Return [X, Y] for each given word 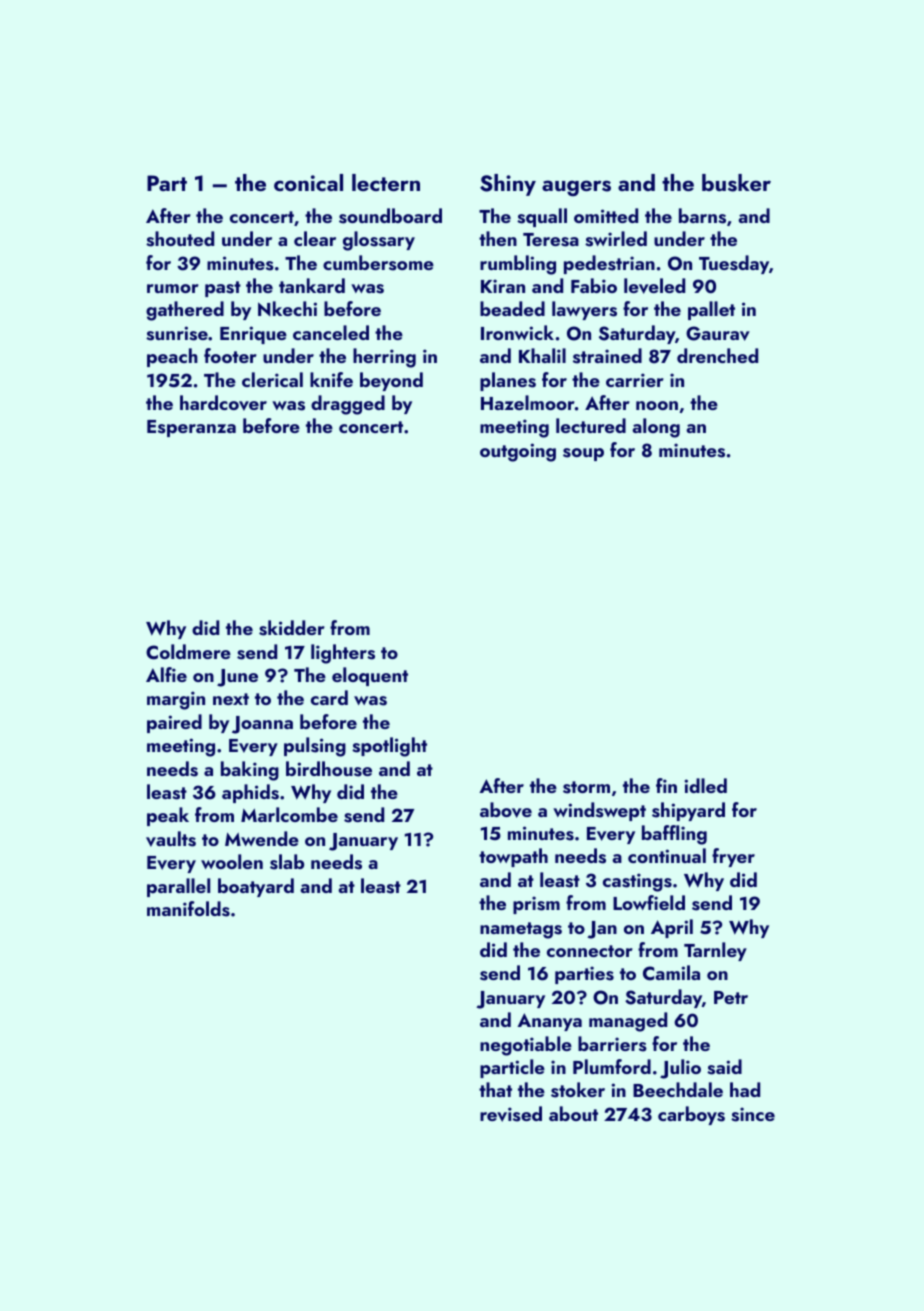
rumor [173, 288]
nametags [521, 930]
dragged [348, 405]
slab [287, 862]
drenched [717, 355]
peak [168, 816]
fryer [733, 857]
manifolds [188, 909]
